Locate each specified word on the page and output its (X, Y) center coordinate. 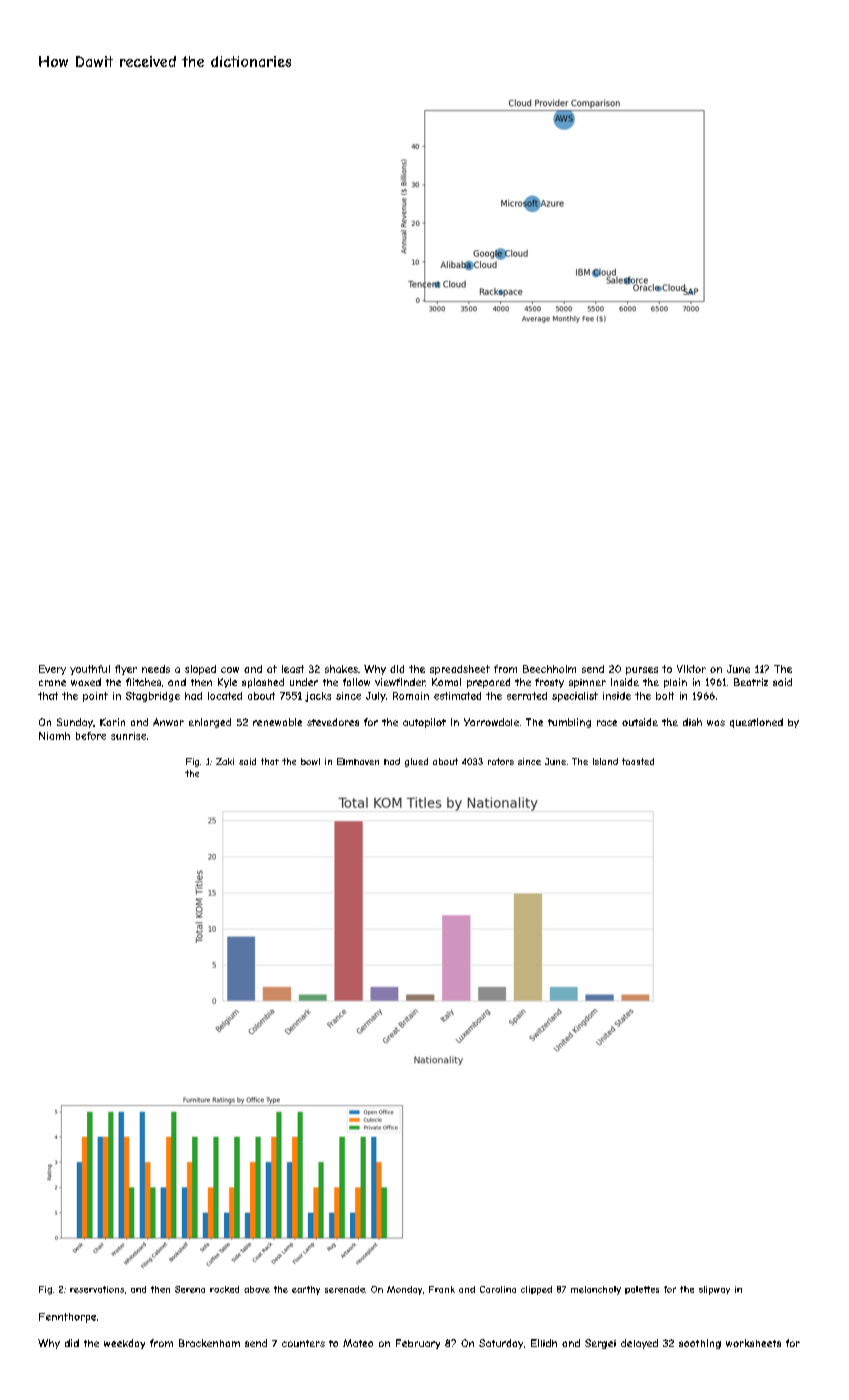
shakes (341, 669)
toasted (638, 761)
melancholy (596, 1290)
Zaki (225, 761)
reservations (97, 1289)
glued (416, 762)
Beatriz (751, 682)
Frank (442, 1289)
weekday (124, 1344)
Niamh (54, 736)
